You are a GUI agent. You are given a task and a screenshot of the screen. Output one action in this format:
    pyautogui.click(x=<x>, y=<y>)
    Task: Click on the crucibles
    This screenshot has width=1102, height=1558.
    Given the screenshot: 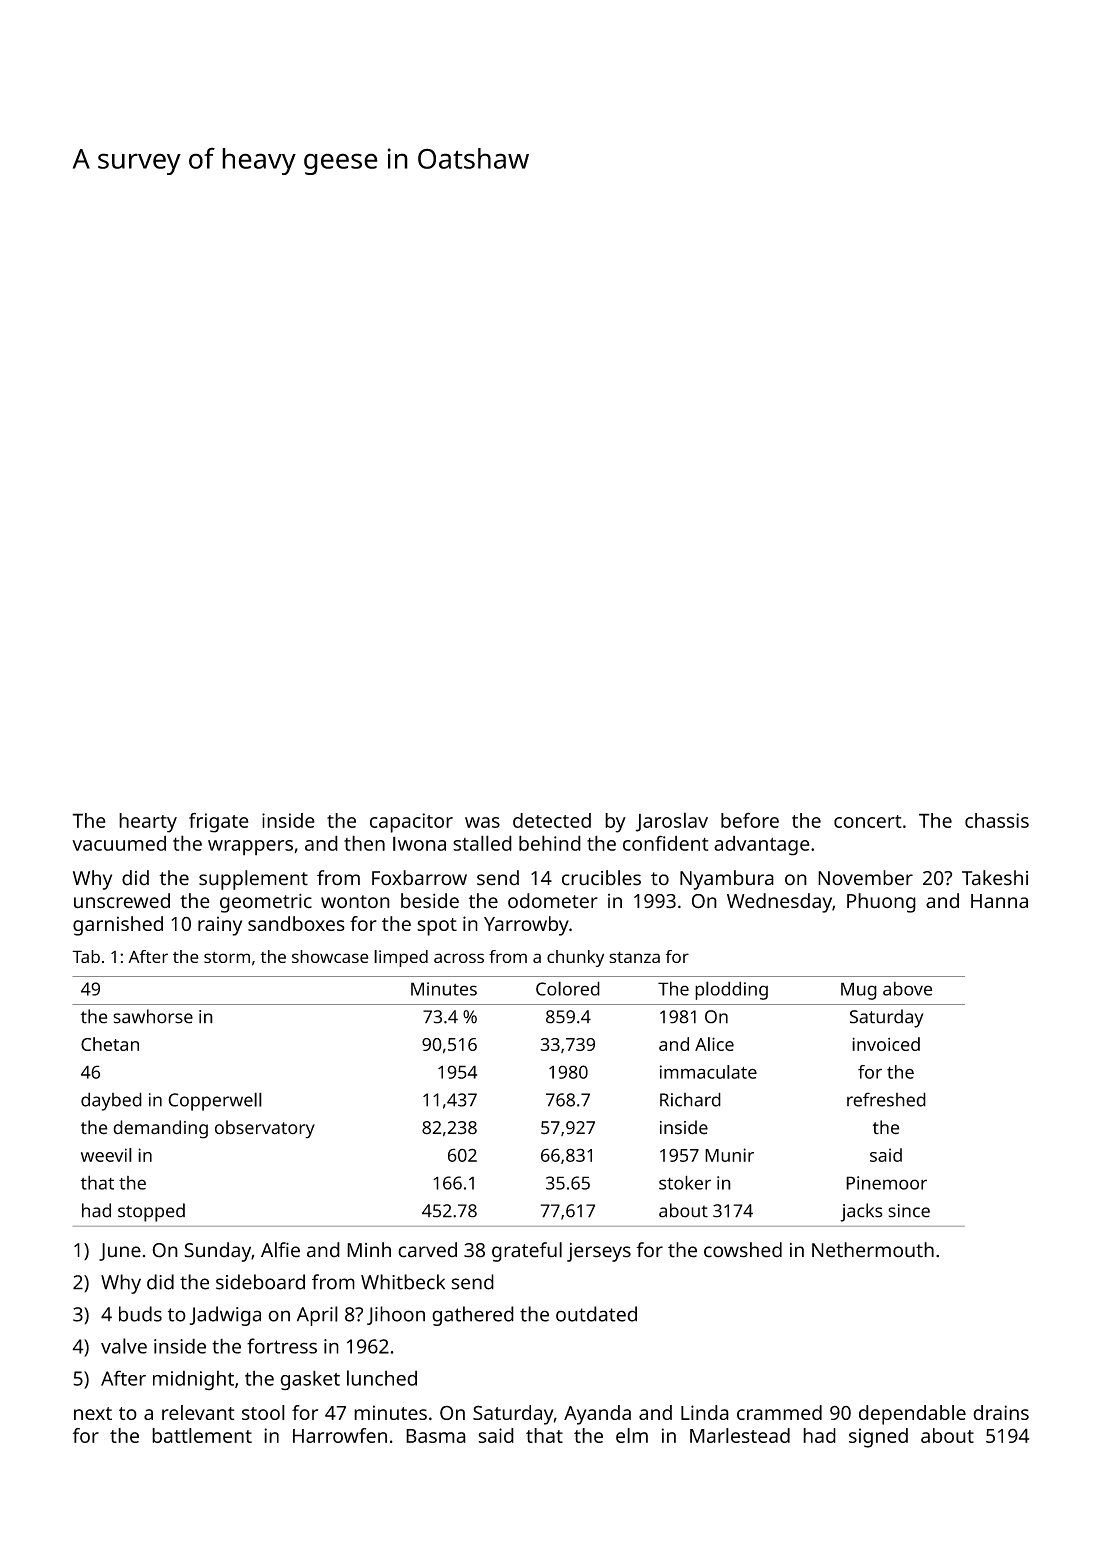 What is the action you would take?
    pyautogui.click(x=601, y=878)
